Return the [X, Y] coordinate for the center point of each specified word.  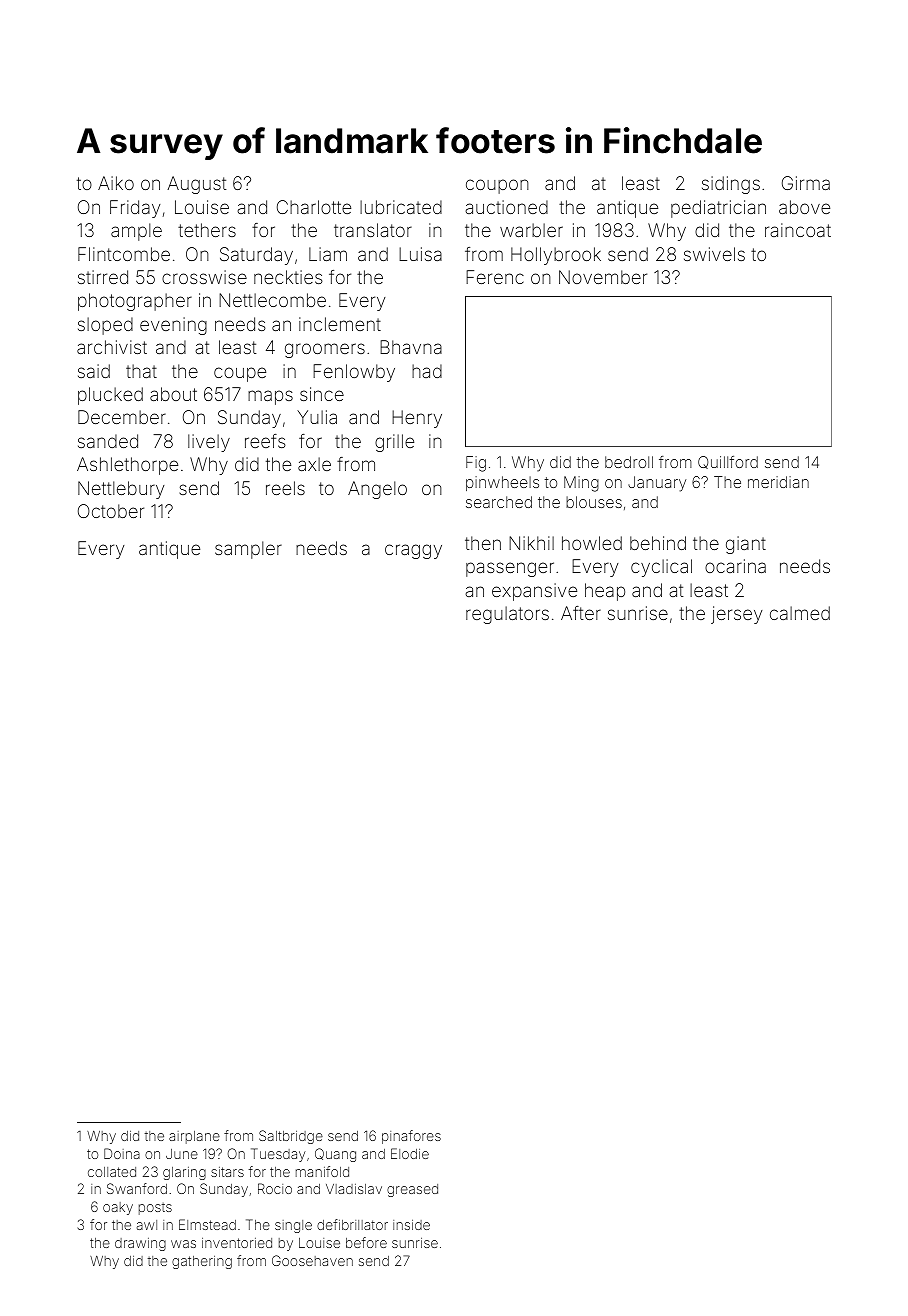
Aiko [116, 183]
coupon [497, 186]
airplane [194, 1137]
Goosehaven [312, 1260]
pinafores [411, 1137]
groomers [325, 350]
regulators [507, 615]
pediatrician [718, 209]
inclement [340, 324]
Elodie [410, 1153]
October [111, 511]
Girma [806, 183]
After [581, 613]
